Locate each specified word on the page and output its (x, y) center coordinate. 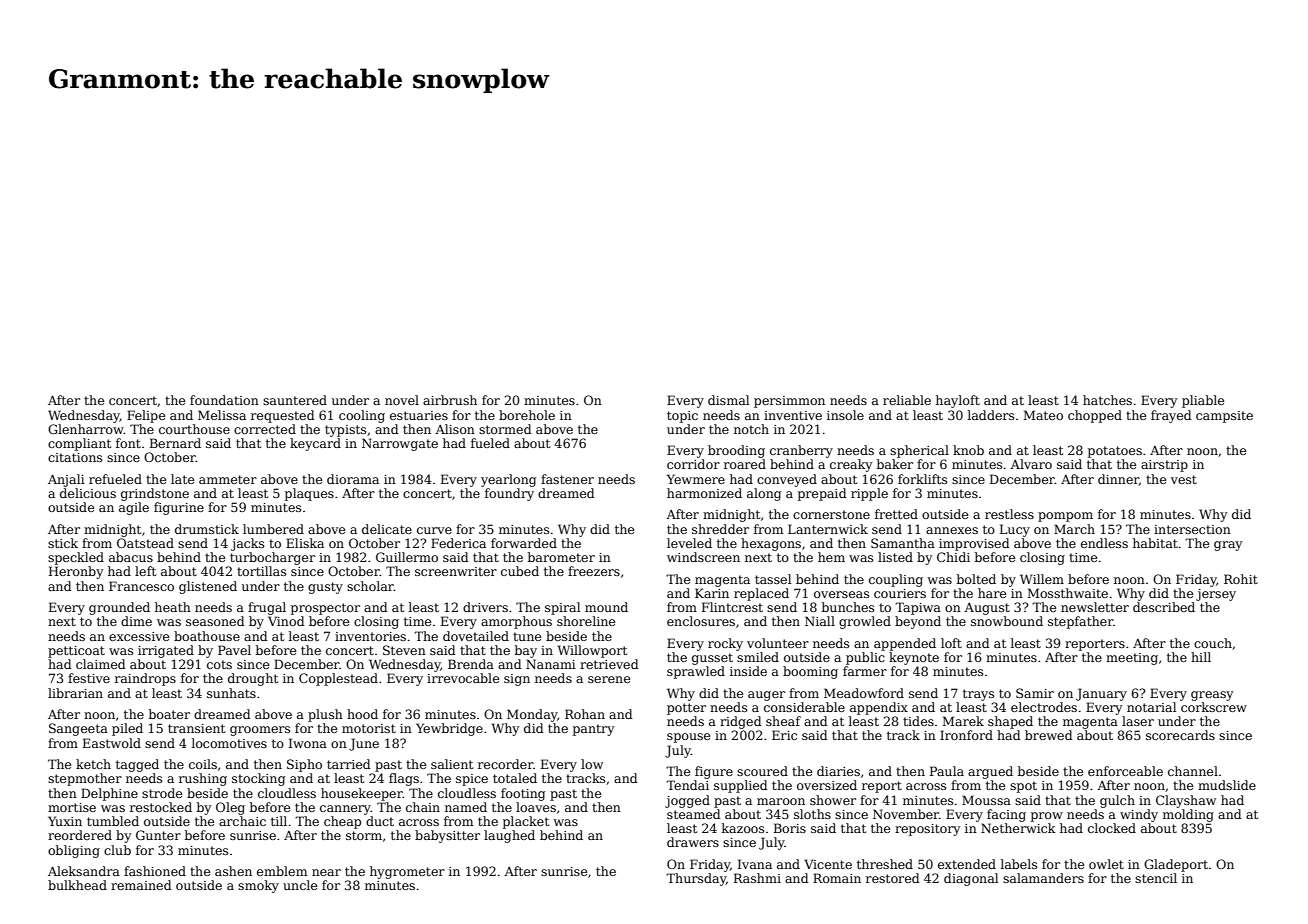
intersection (1192, 529)
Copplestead (338, 679)
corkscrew (1214, 707)
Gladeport (1176, 865)
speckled (76, 558)
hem (831, 557)
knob (968, 450)
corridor (693, 464)
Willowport (592, 651)
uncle (300, 885)
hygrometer (407, 872)
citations (75, 457)
